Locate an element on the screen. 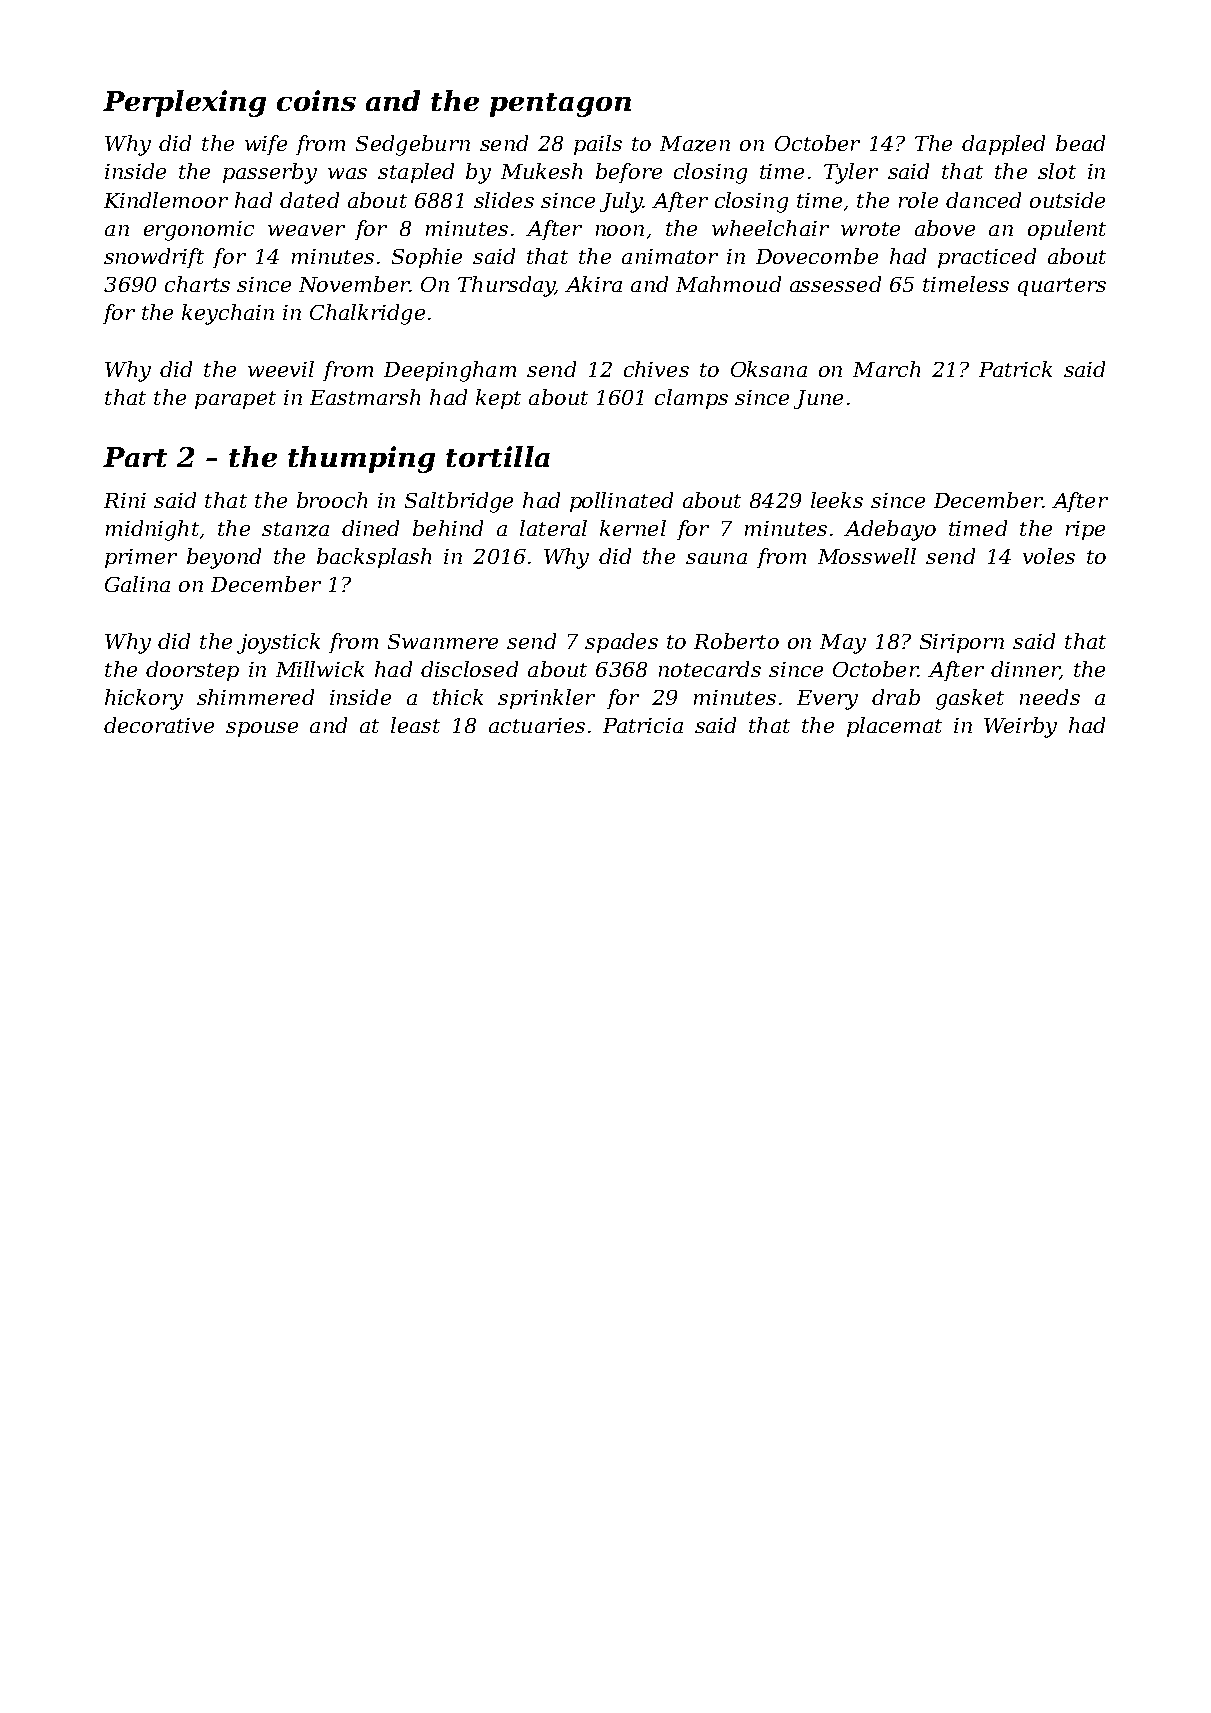  dappled is located at coordinates (1003, 145).
